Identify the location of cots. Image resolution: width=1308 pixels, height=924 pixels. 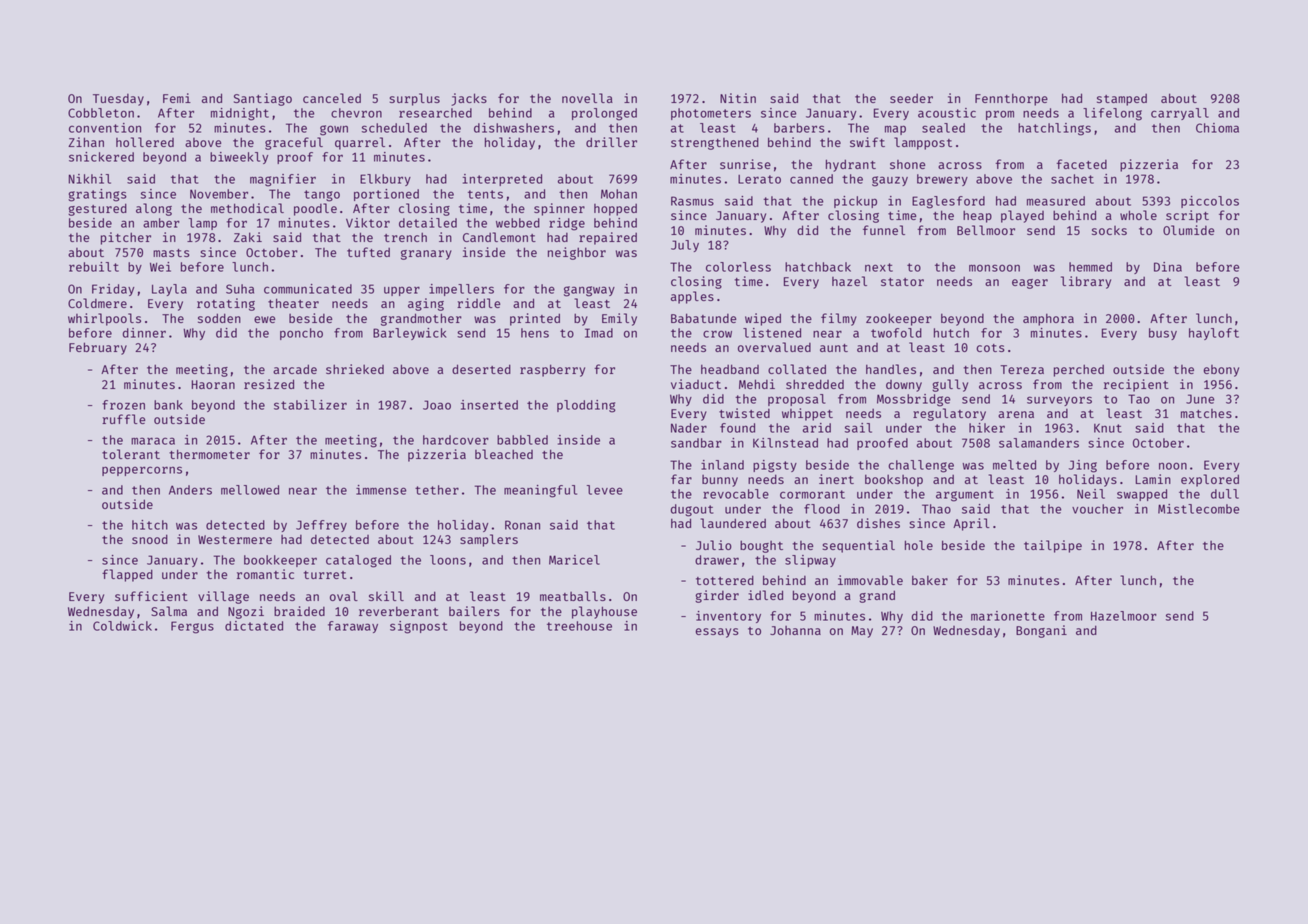
(990, 348).
